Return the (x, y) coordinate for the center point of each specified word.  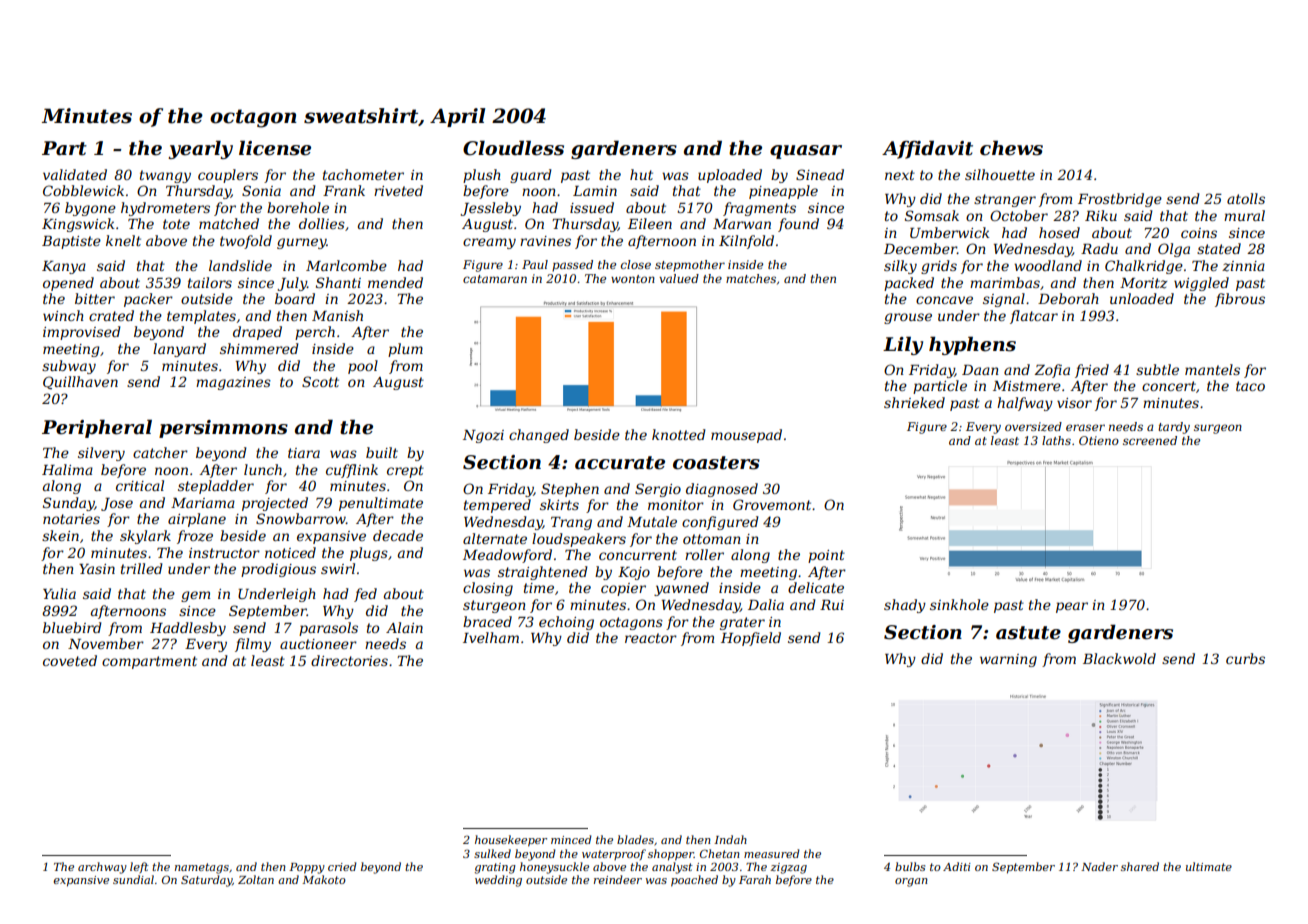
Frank (344, 190)
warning (1008, 660)
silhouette (1000, 174)
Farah (755, 879)
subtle (1157, 369)
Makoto (324, 879)
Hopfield (751, 639)
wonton (633, 279)
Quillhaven (80, 382)
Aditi (957, 866)
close (636, 264)
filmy (253, 645)
